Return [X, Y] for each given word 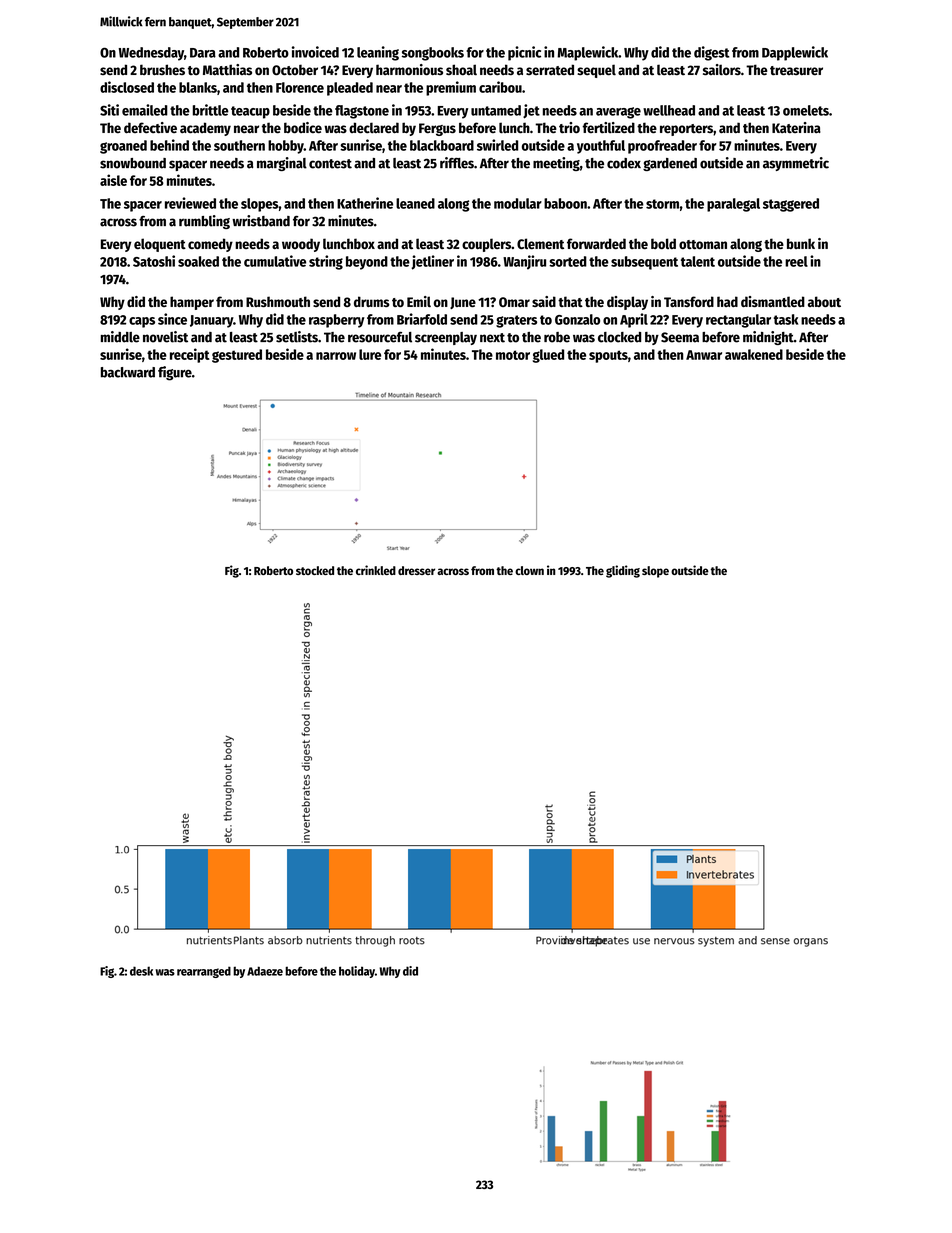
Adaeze [265, 971]
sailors [722, 70]
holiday [357, 972]
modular [518, 203]
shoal [461, 70]
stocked [315, 570]
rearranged [204, 972]
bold [663, 243]
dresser [416, 570]
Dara [203, 53]
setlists [297, 337]
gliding [623, 571]
